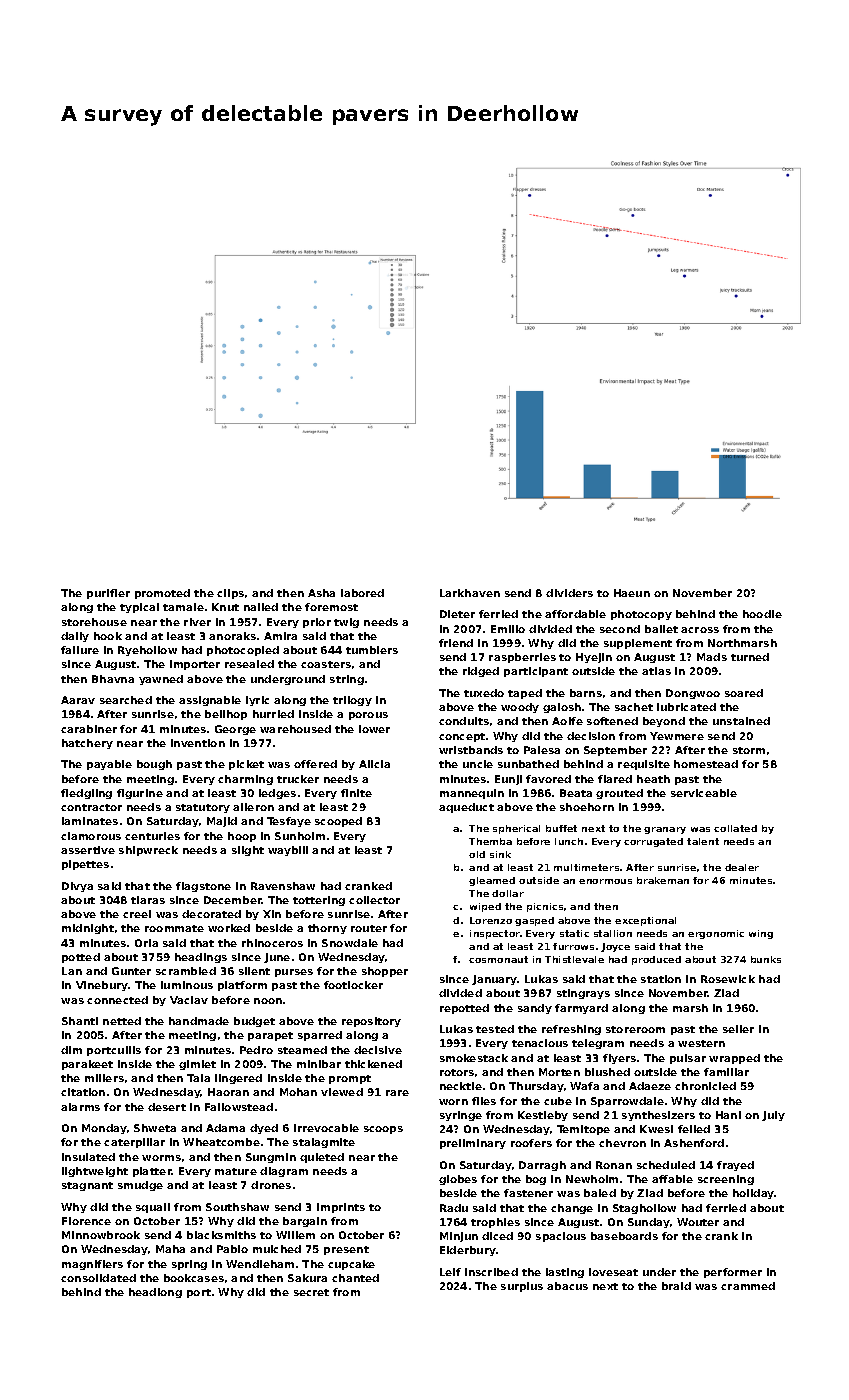 Image resolution: width=849 pixels, height=1400 pixels. Describe the element at coordinates (80, 1107) in the screenshot. I see `alarms` at that location.
